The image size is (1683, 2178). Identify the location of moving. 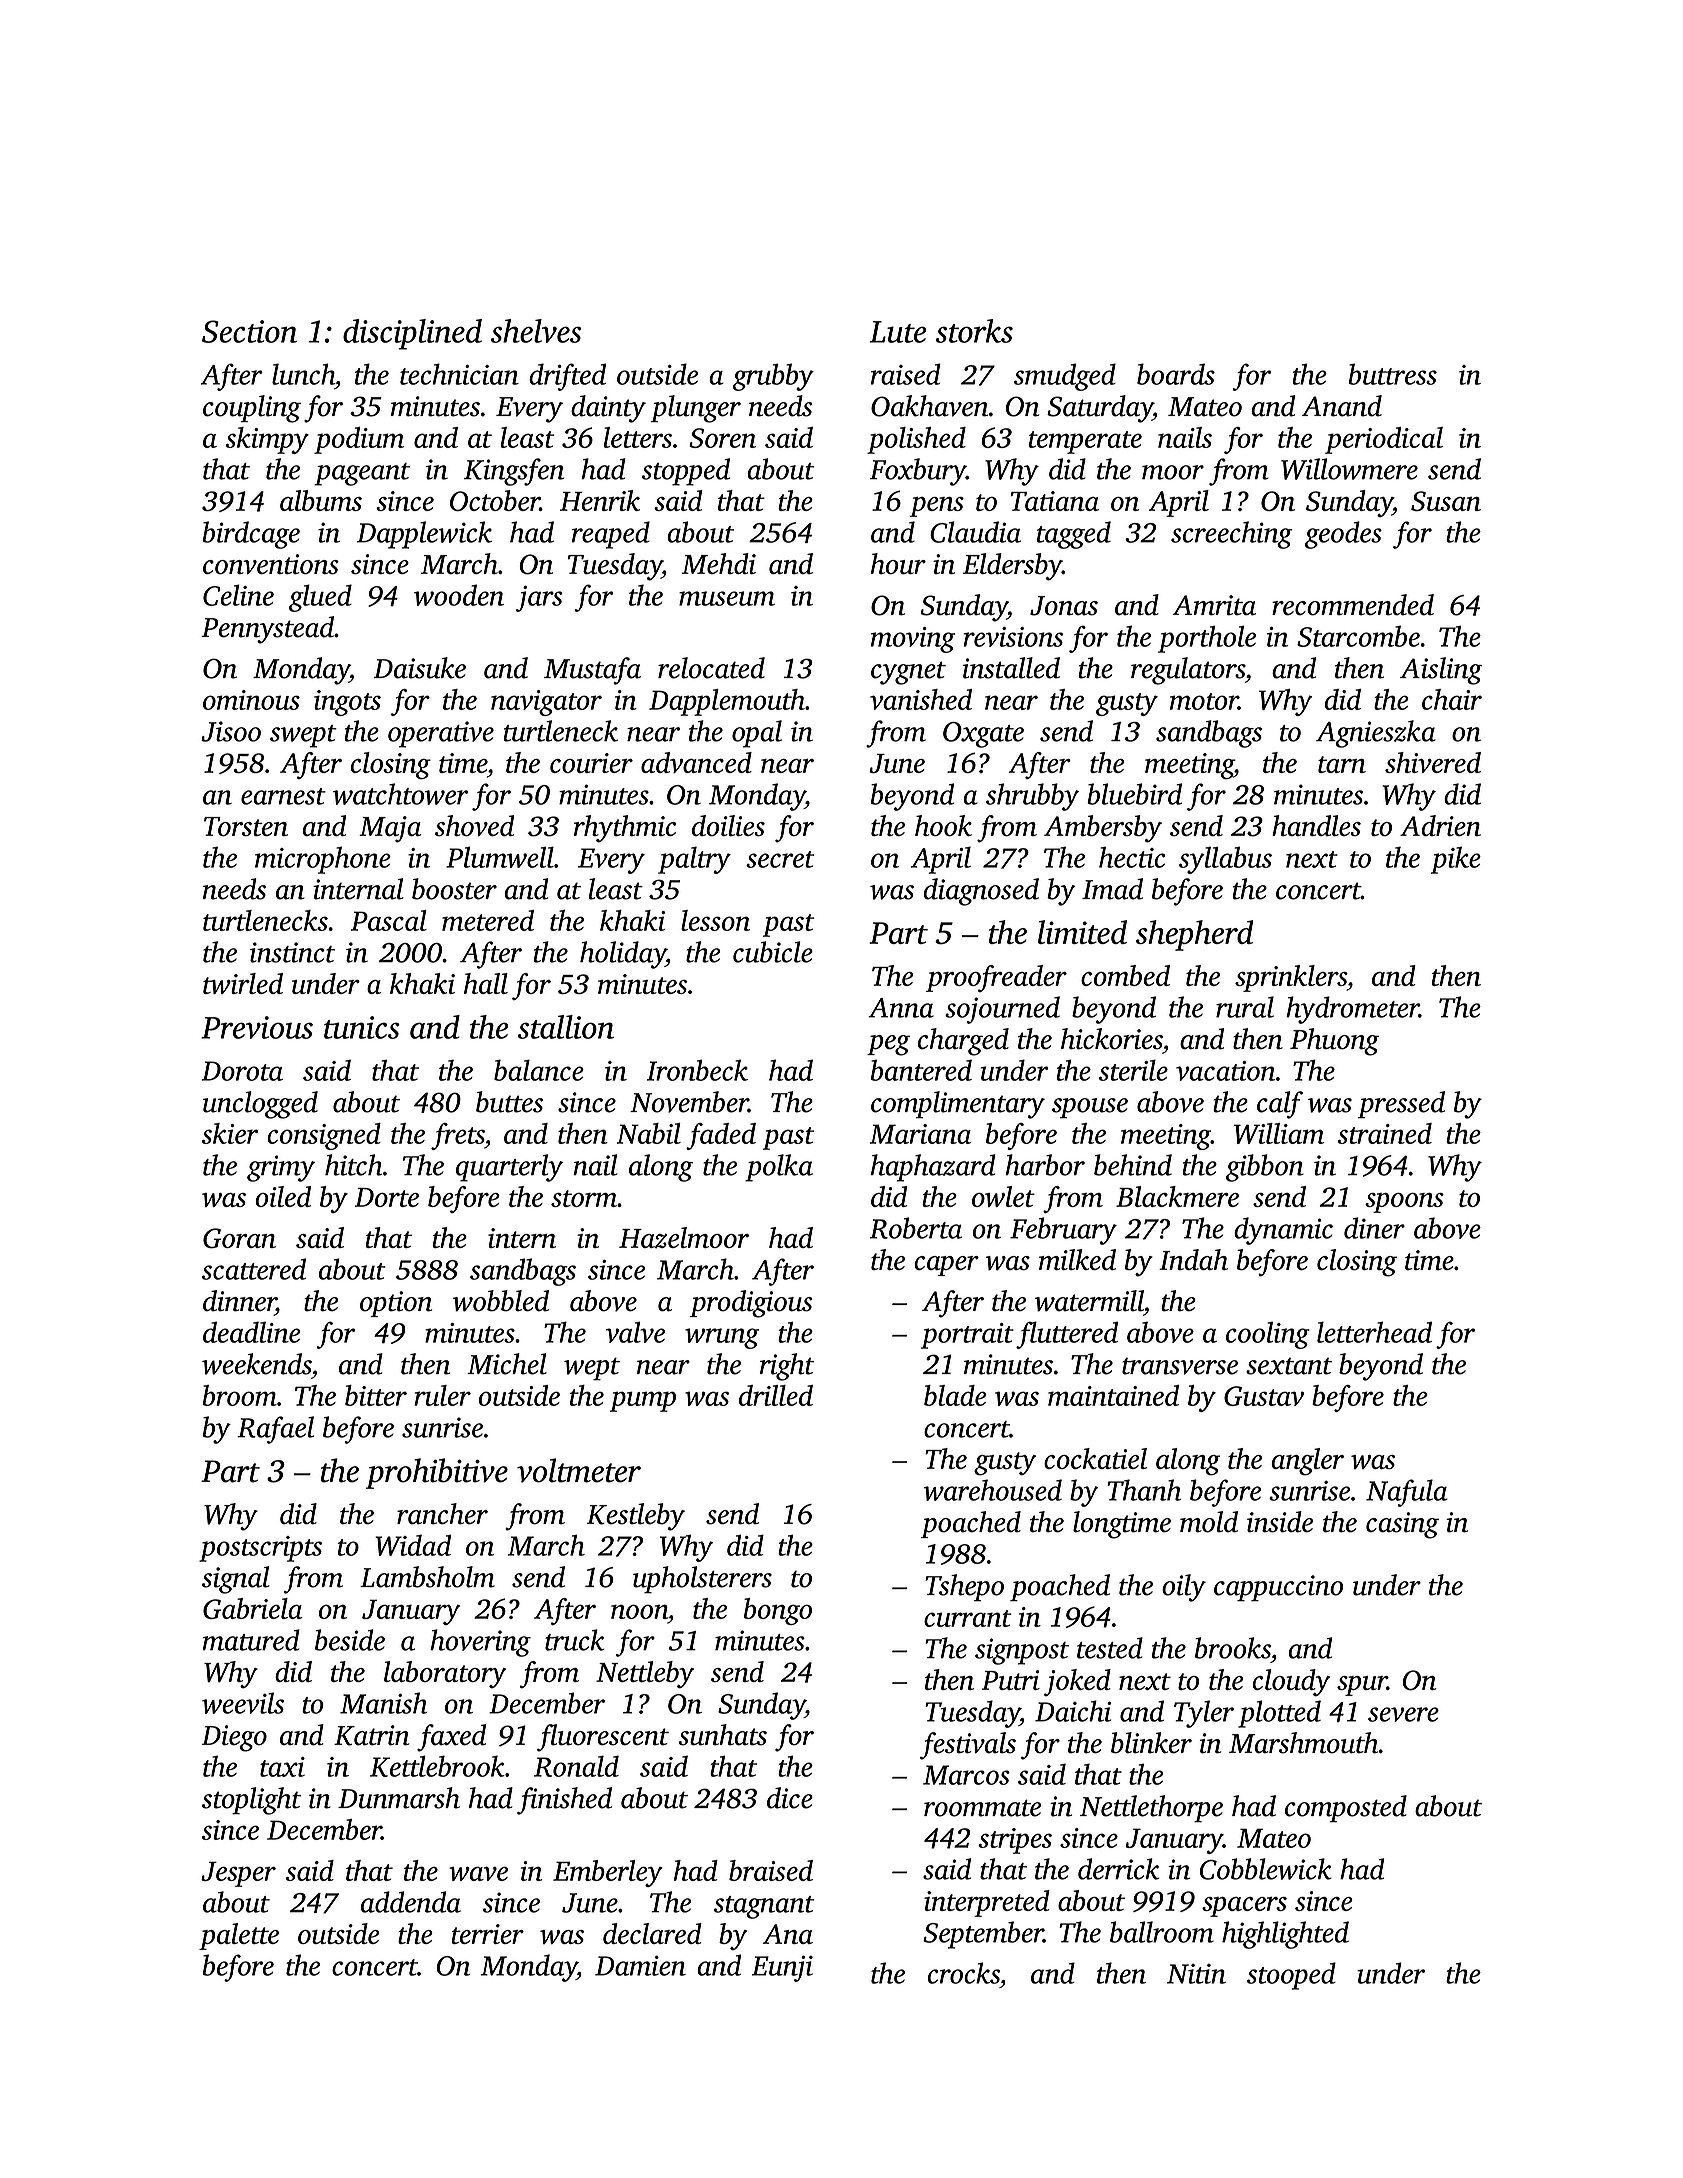
(913, 640).
